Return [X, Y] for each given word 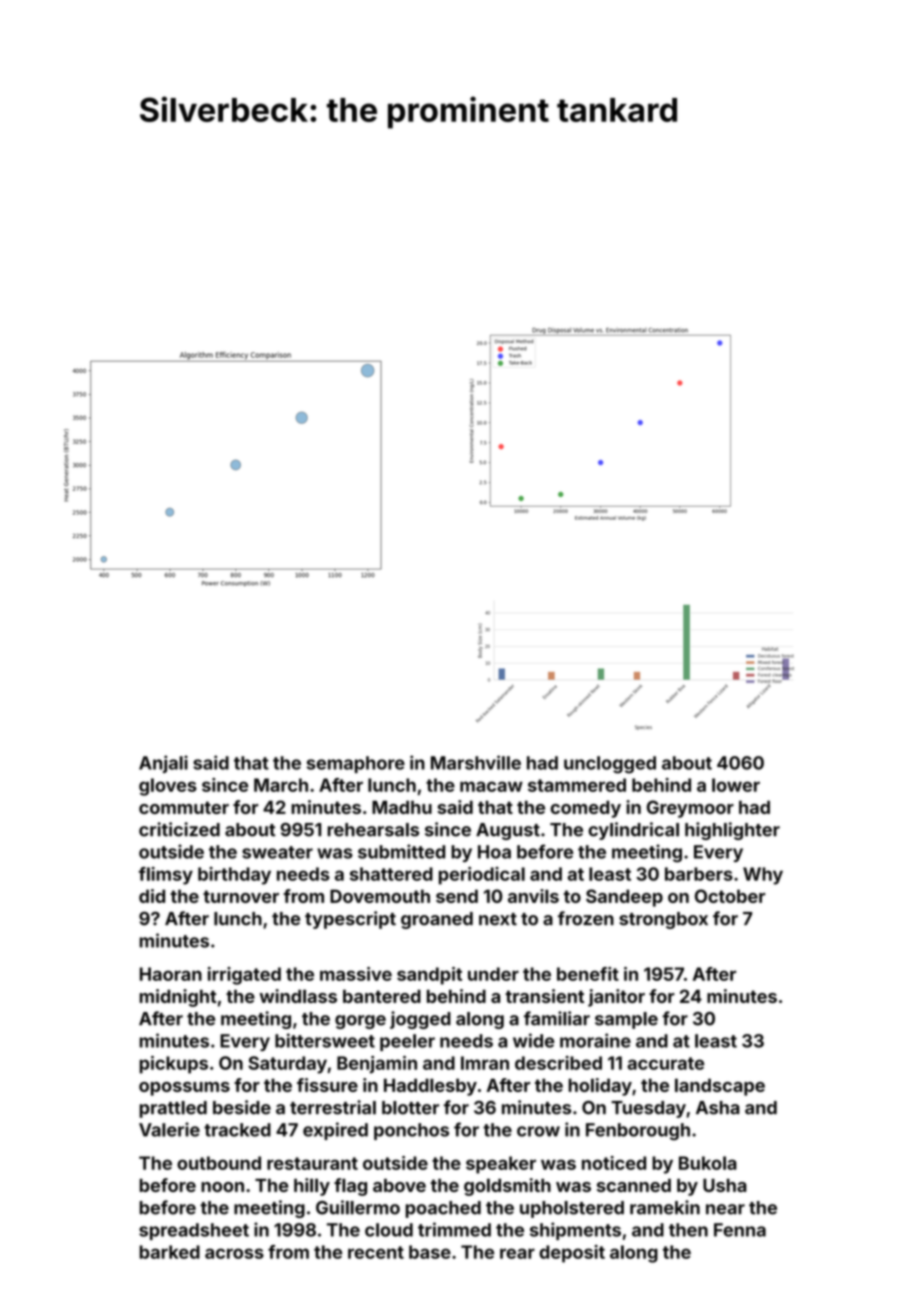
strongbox [663, 920]
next [498, 919]
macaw [491, 786]
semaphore [356, 764]
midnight [178, 998]
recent [376, 1252]
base [430, 1252]
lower [736, 785]
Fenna [740, 1230]
